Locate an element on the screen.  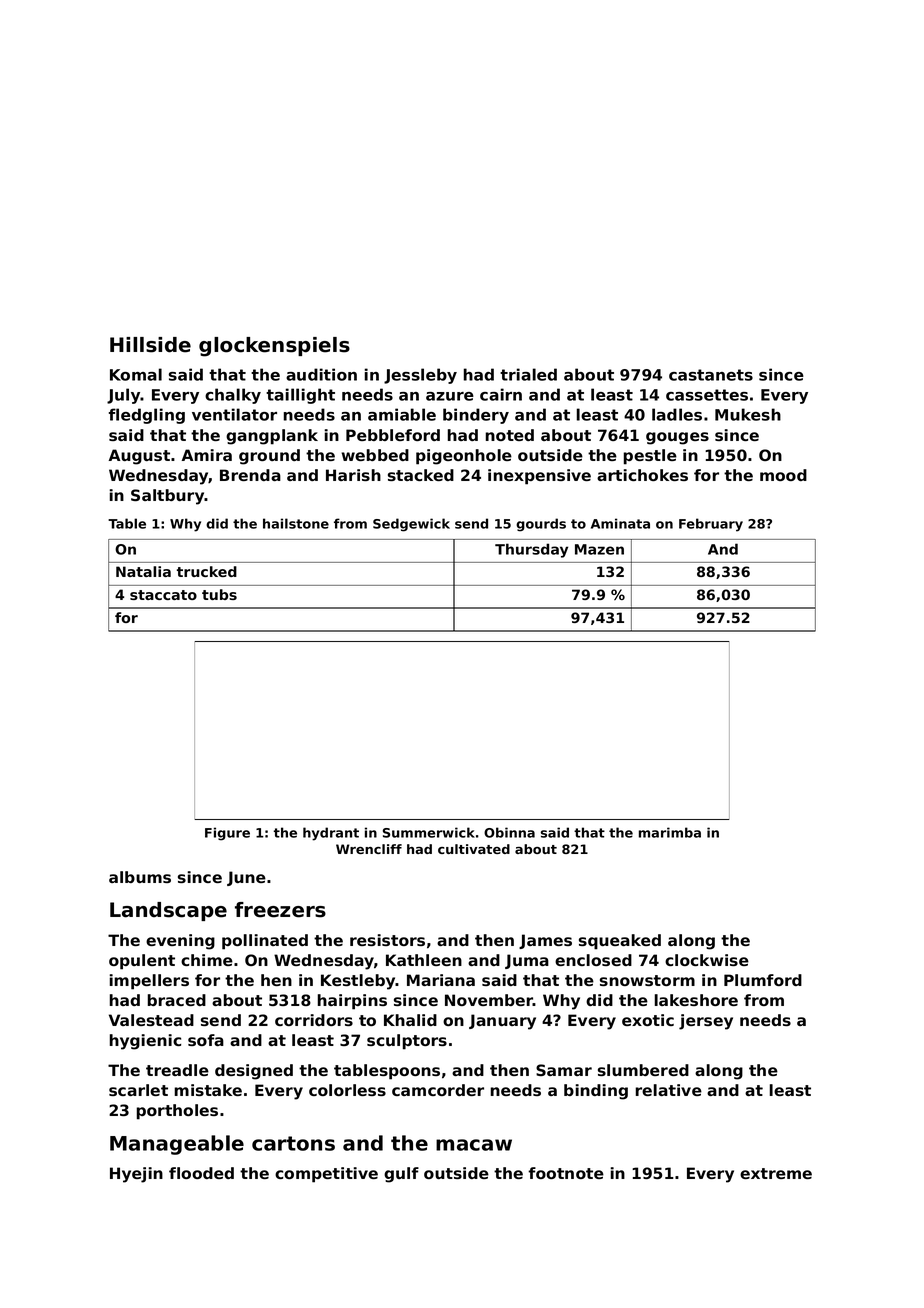
staccato is located at coordinates (163, 595).
